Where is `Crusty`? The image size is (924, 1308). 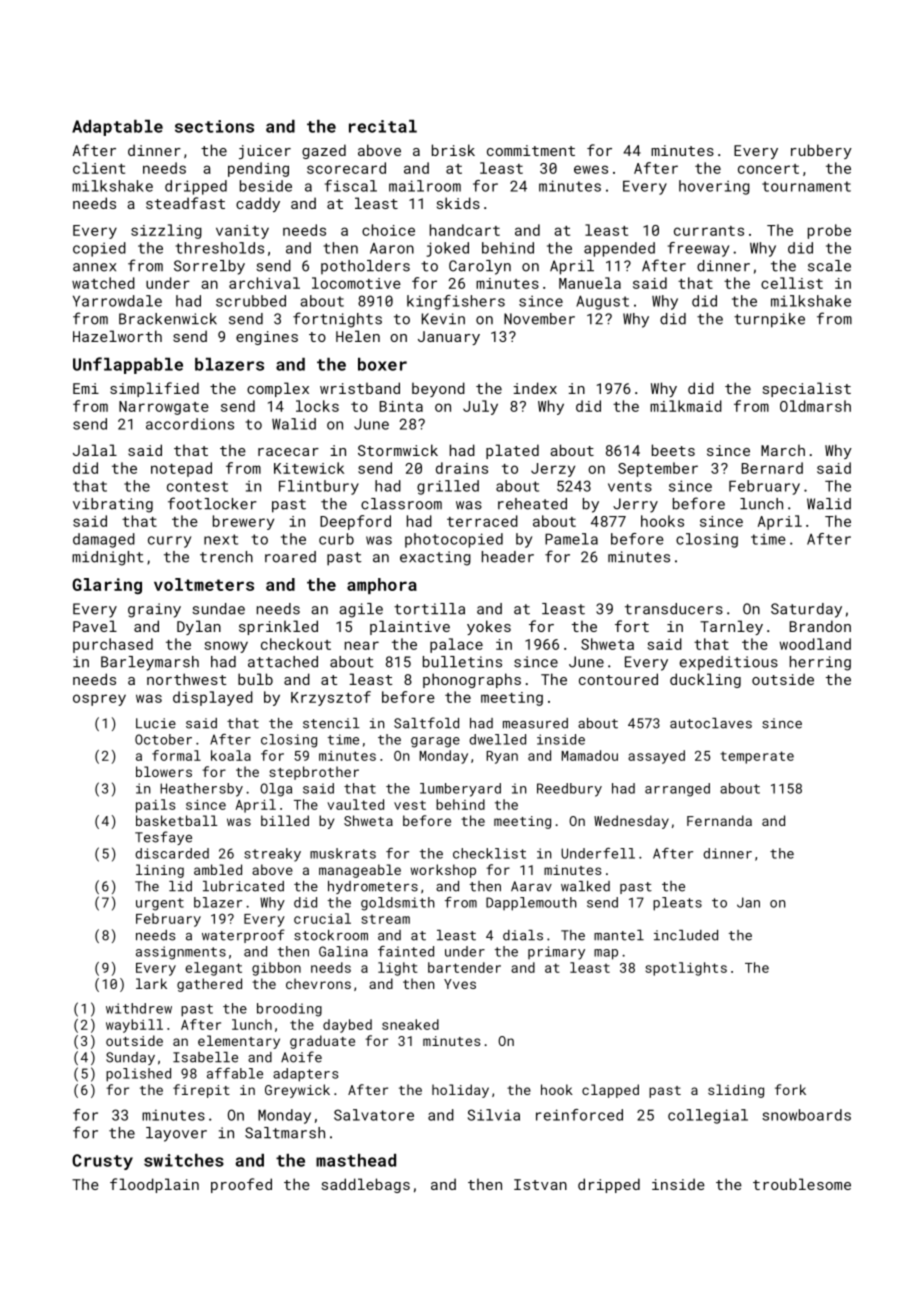 Crusty is located at coordinates (102, 1162).
